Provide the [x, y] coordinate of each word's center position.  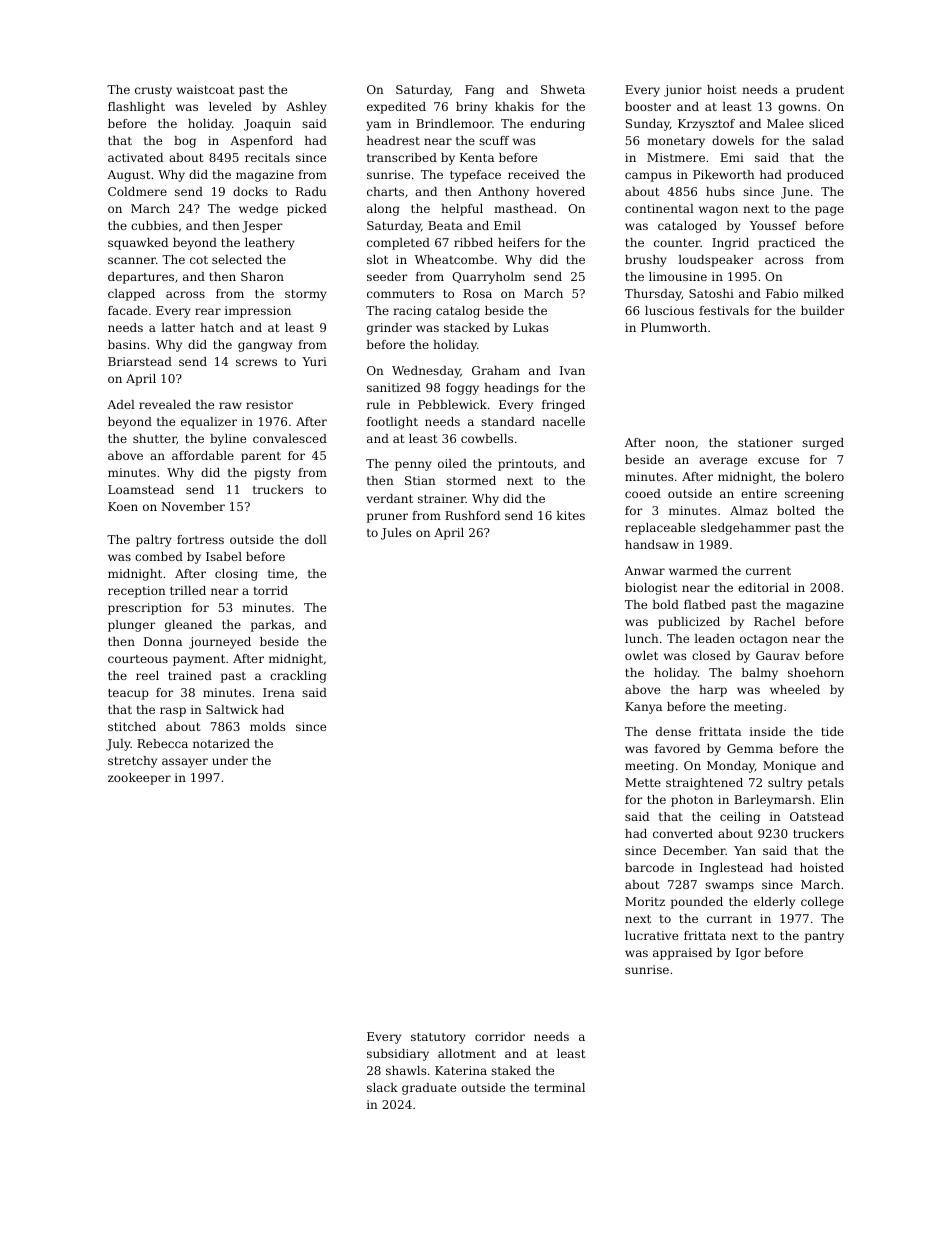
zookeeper [139, 779]
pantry [824, 937]
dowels [733, 140]
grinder [389, 329]
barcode [649, 867]
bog [185, 142]
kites [571, 515]
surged [823, 444]
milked [823, 293]
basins [127, 344]
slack [382, 1087]
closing [236, 575]
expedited [396, 108]
